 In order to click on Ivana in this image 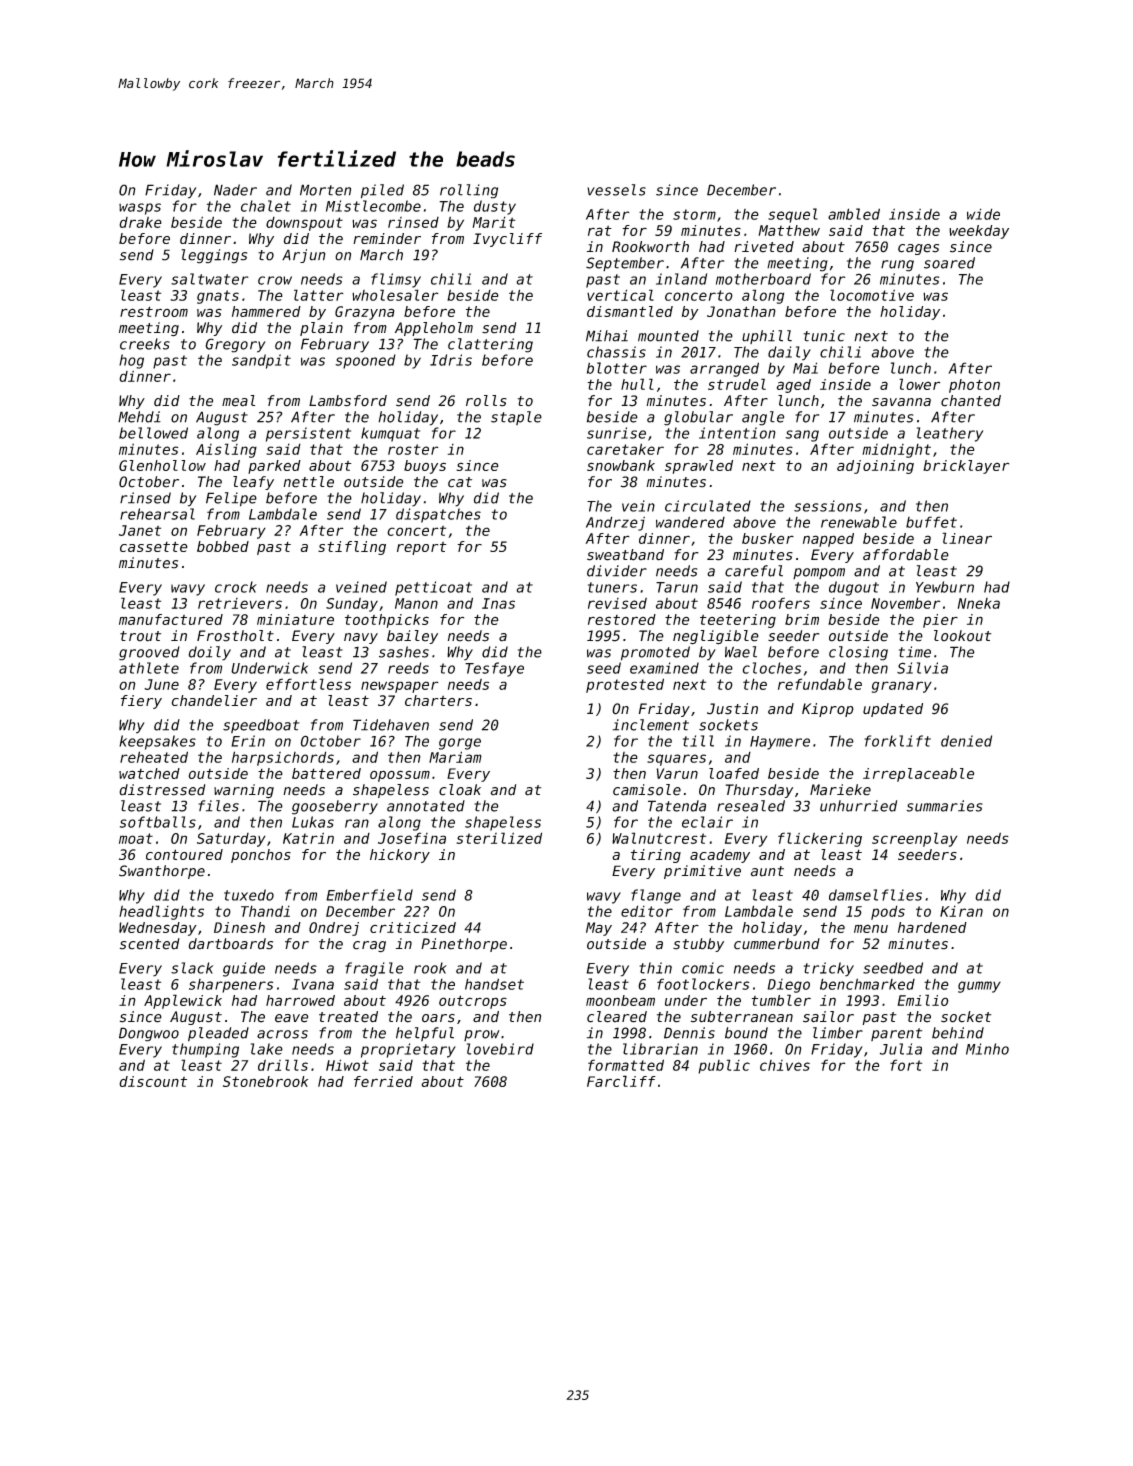, I will do `click(313, 984)`.
